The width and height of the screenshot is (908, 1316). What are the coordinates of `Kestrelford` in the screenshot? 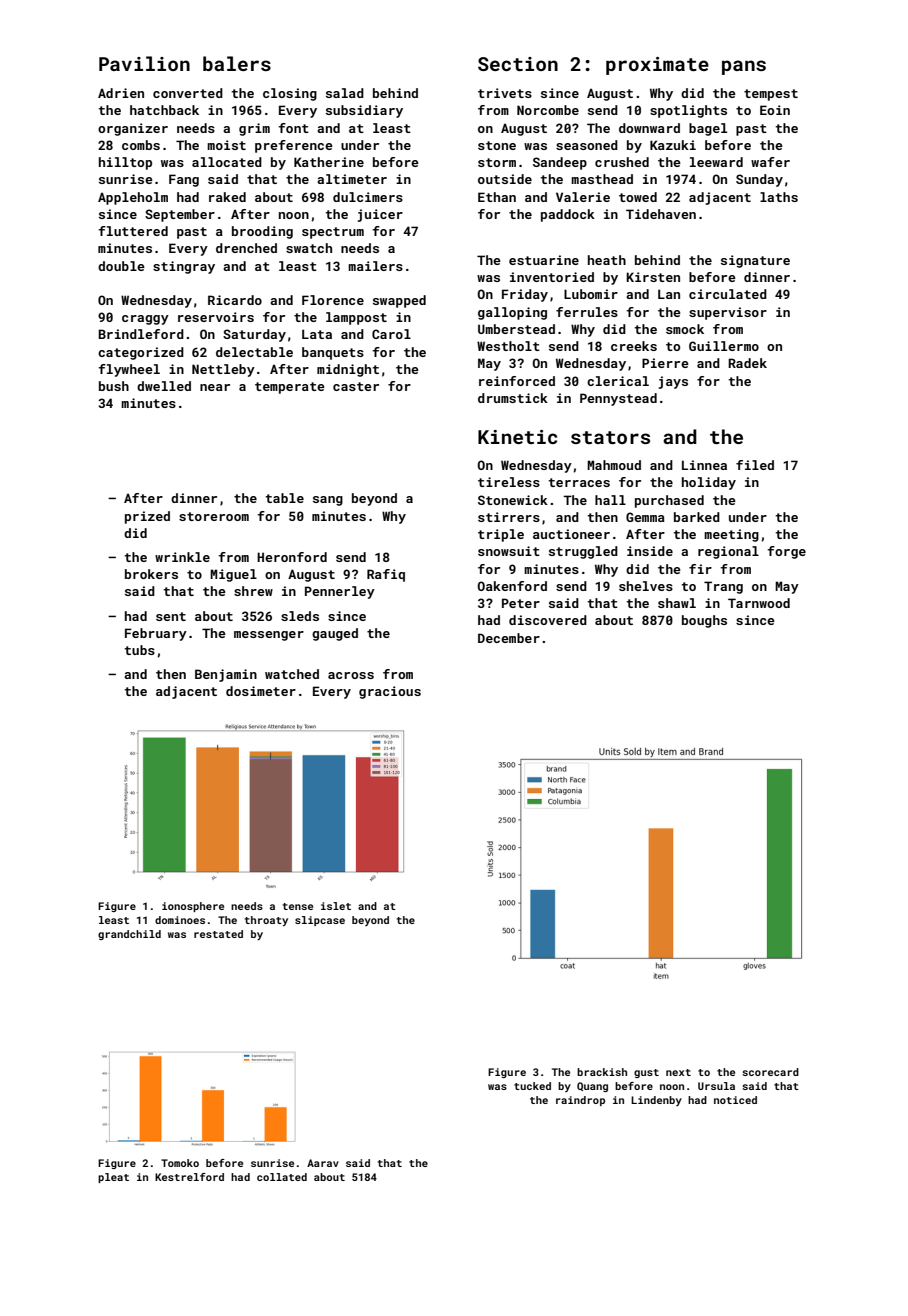 It's located at (189, 1177).
